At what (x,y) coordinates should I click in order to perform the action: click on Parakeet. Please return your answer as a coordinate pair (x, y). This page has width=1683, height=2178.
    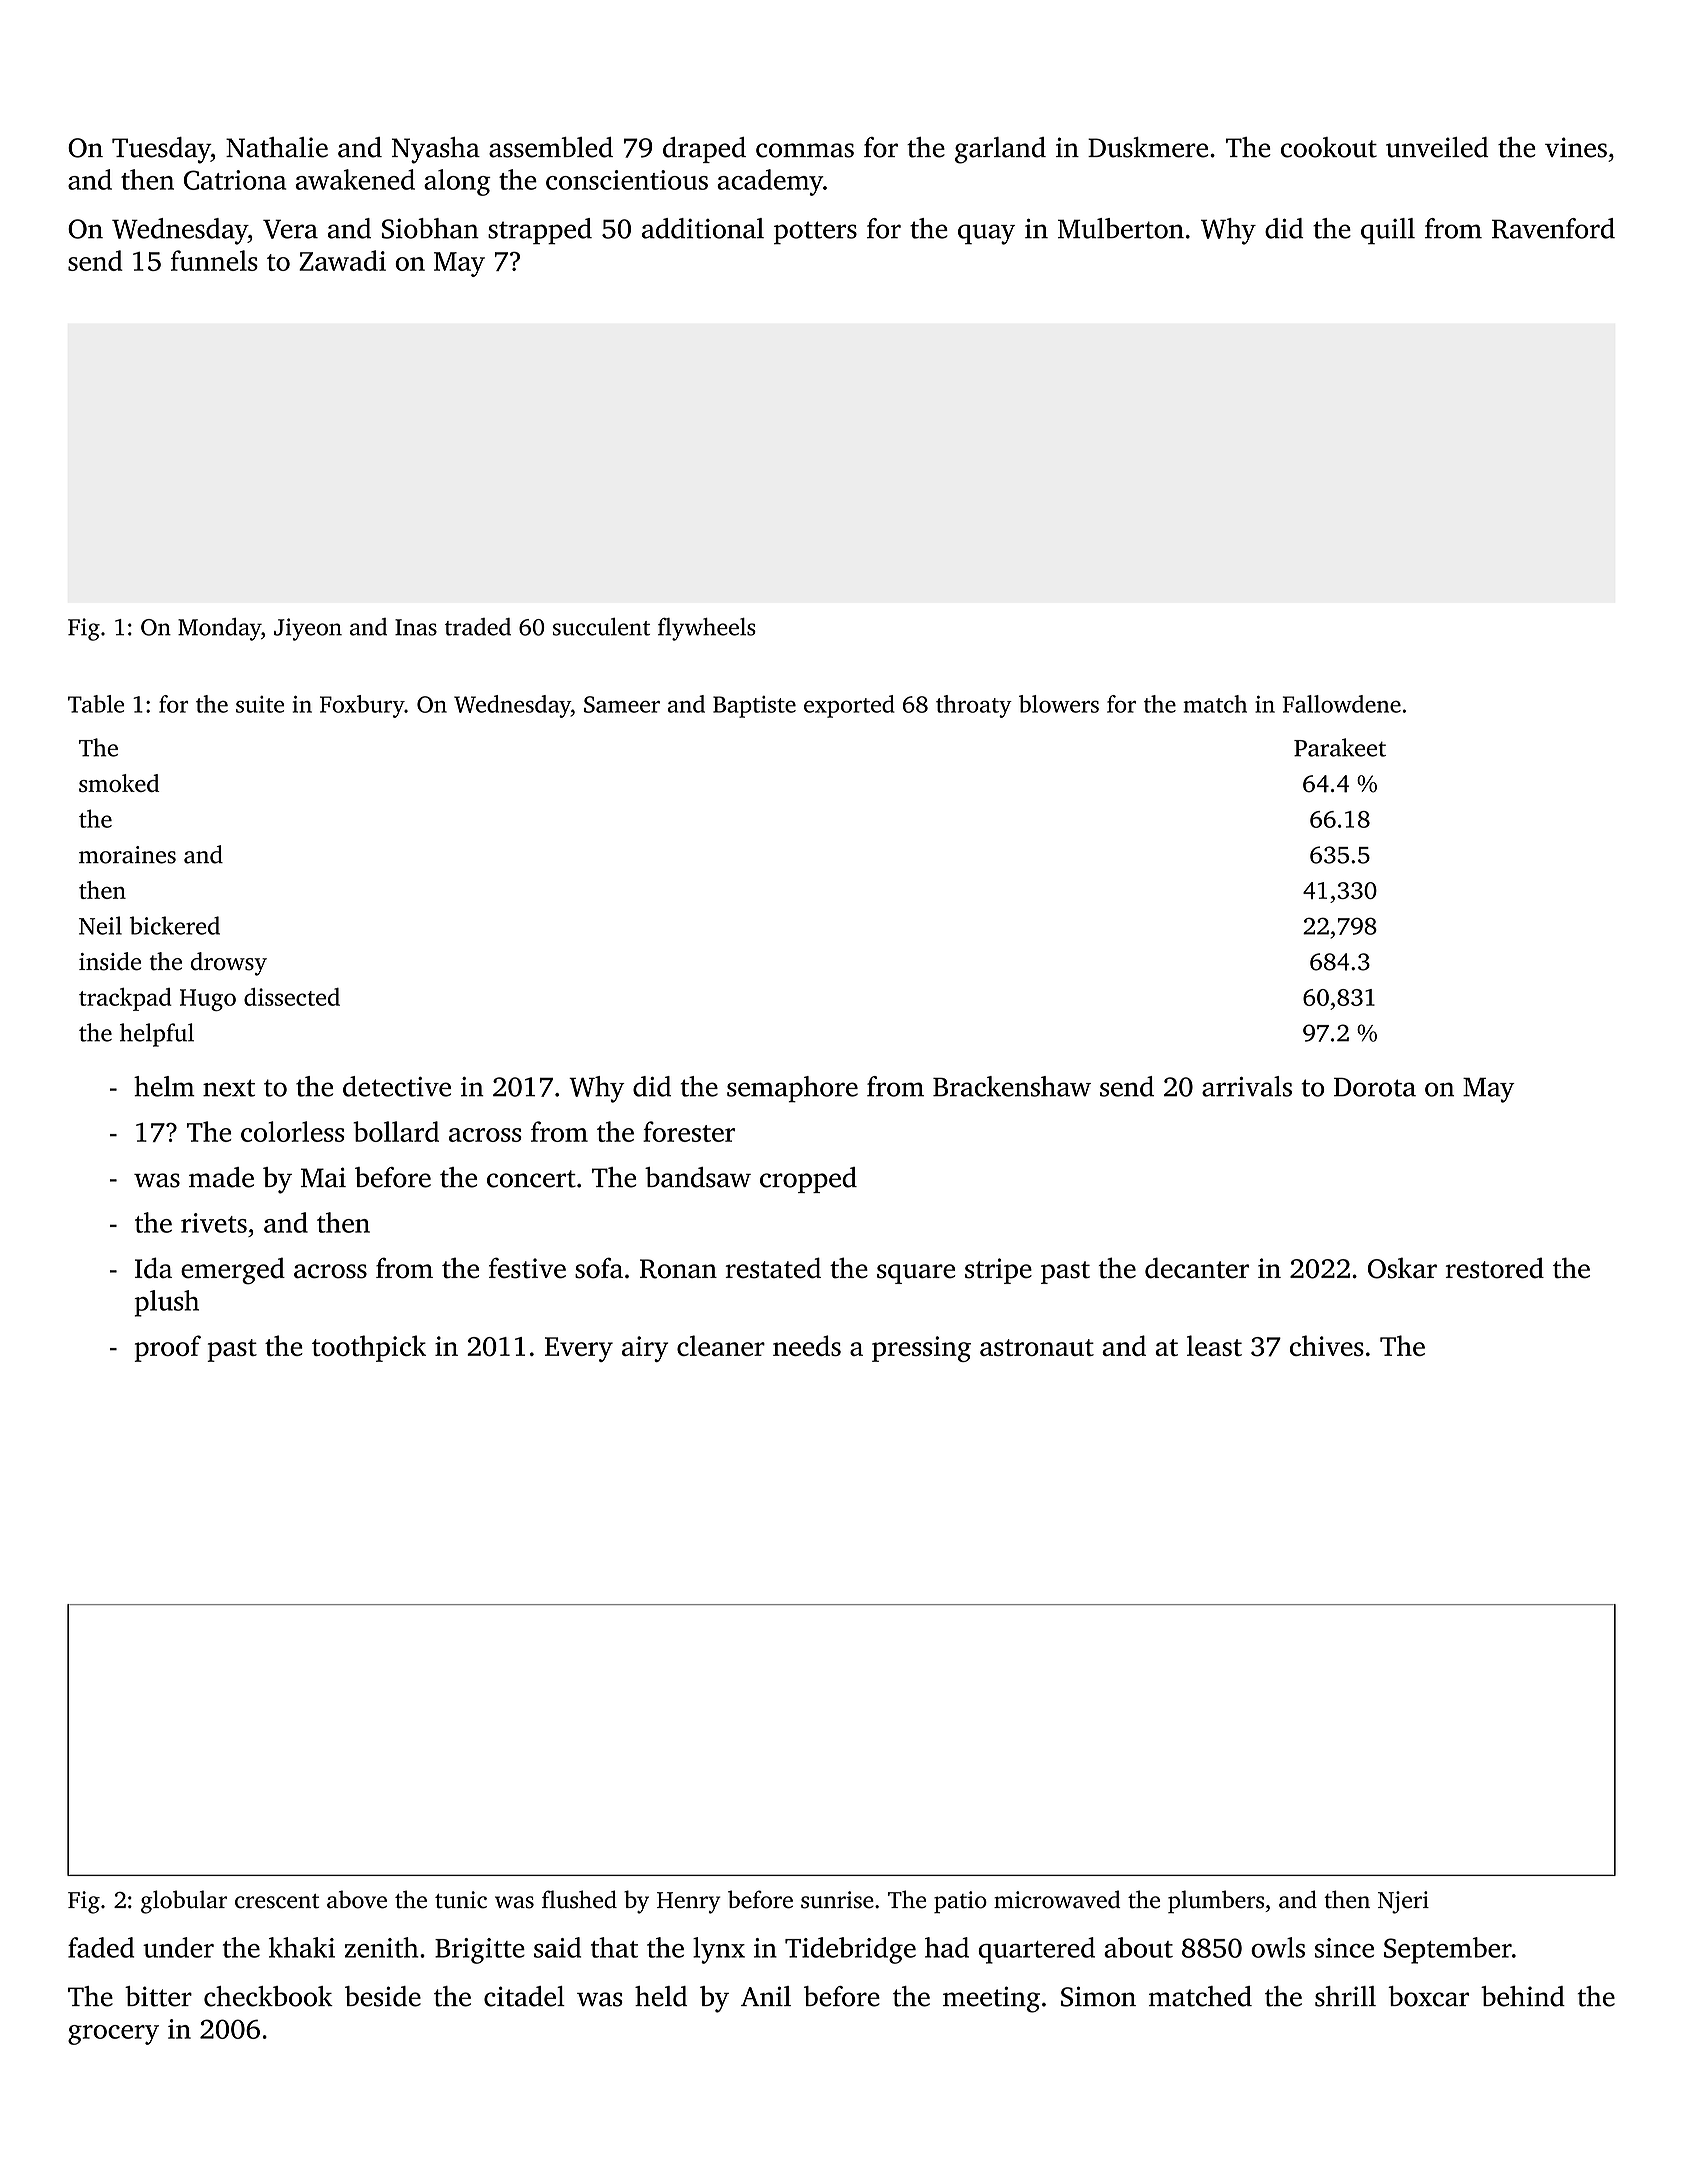
    Looking at the image, I should click on (1340, 747).
